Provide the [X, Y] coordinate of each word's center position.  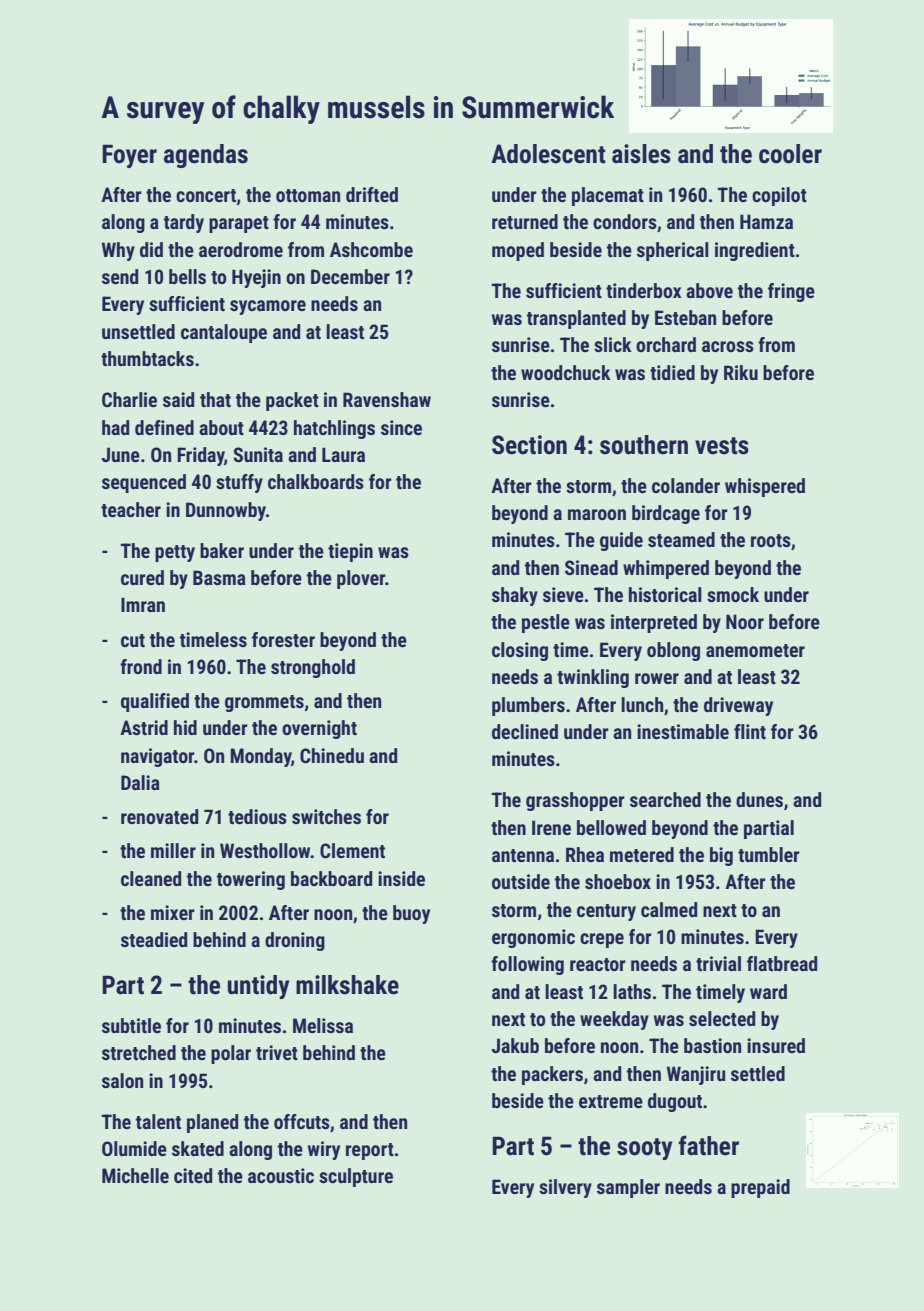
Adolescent [548, 154]
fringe [791, 292]
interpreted [654, 623]
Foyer [129, 156]
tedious [257, 816]
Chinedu [332, 755]
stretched [139, 1052]
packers [552, 1075]
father [708, 1145]
